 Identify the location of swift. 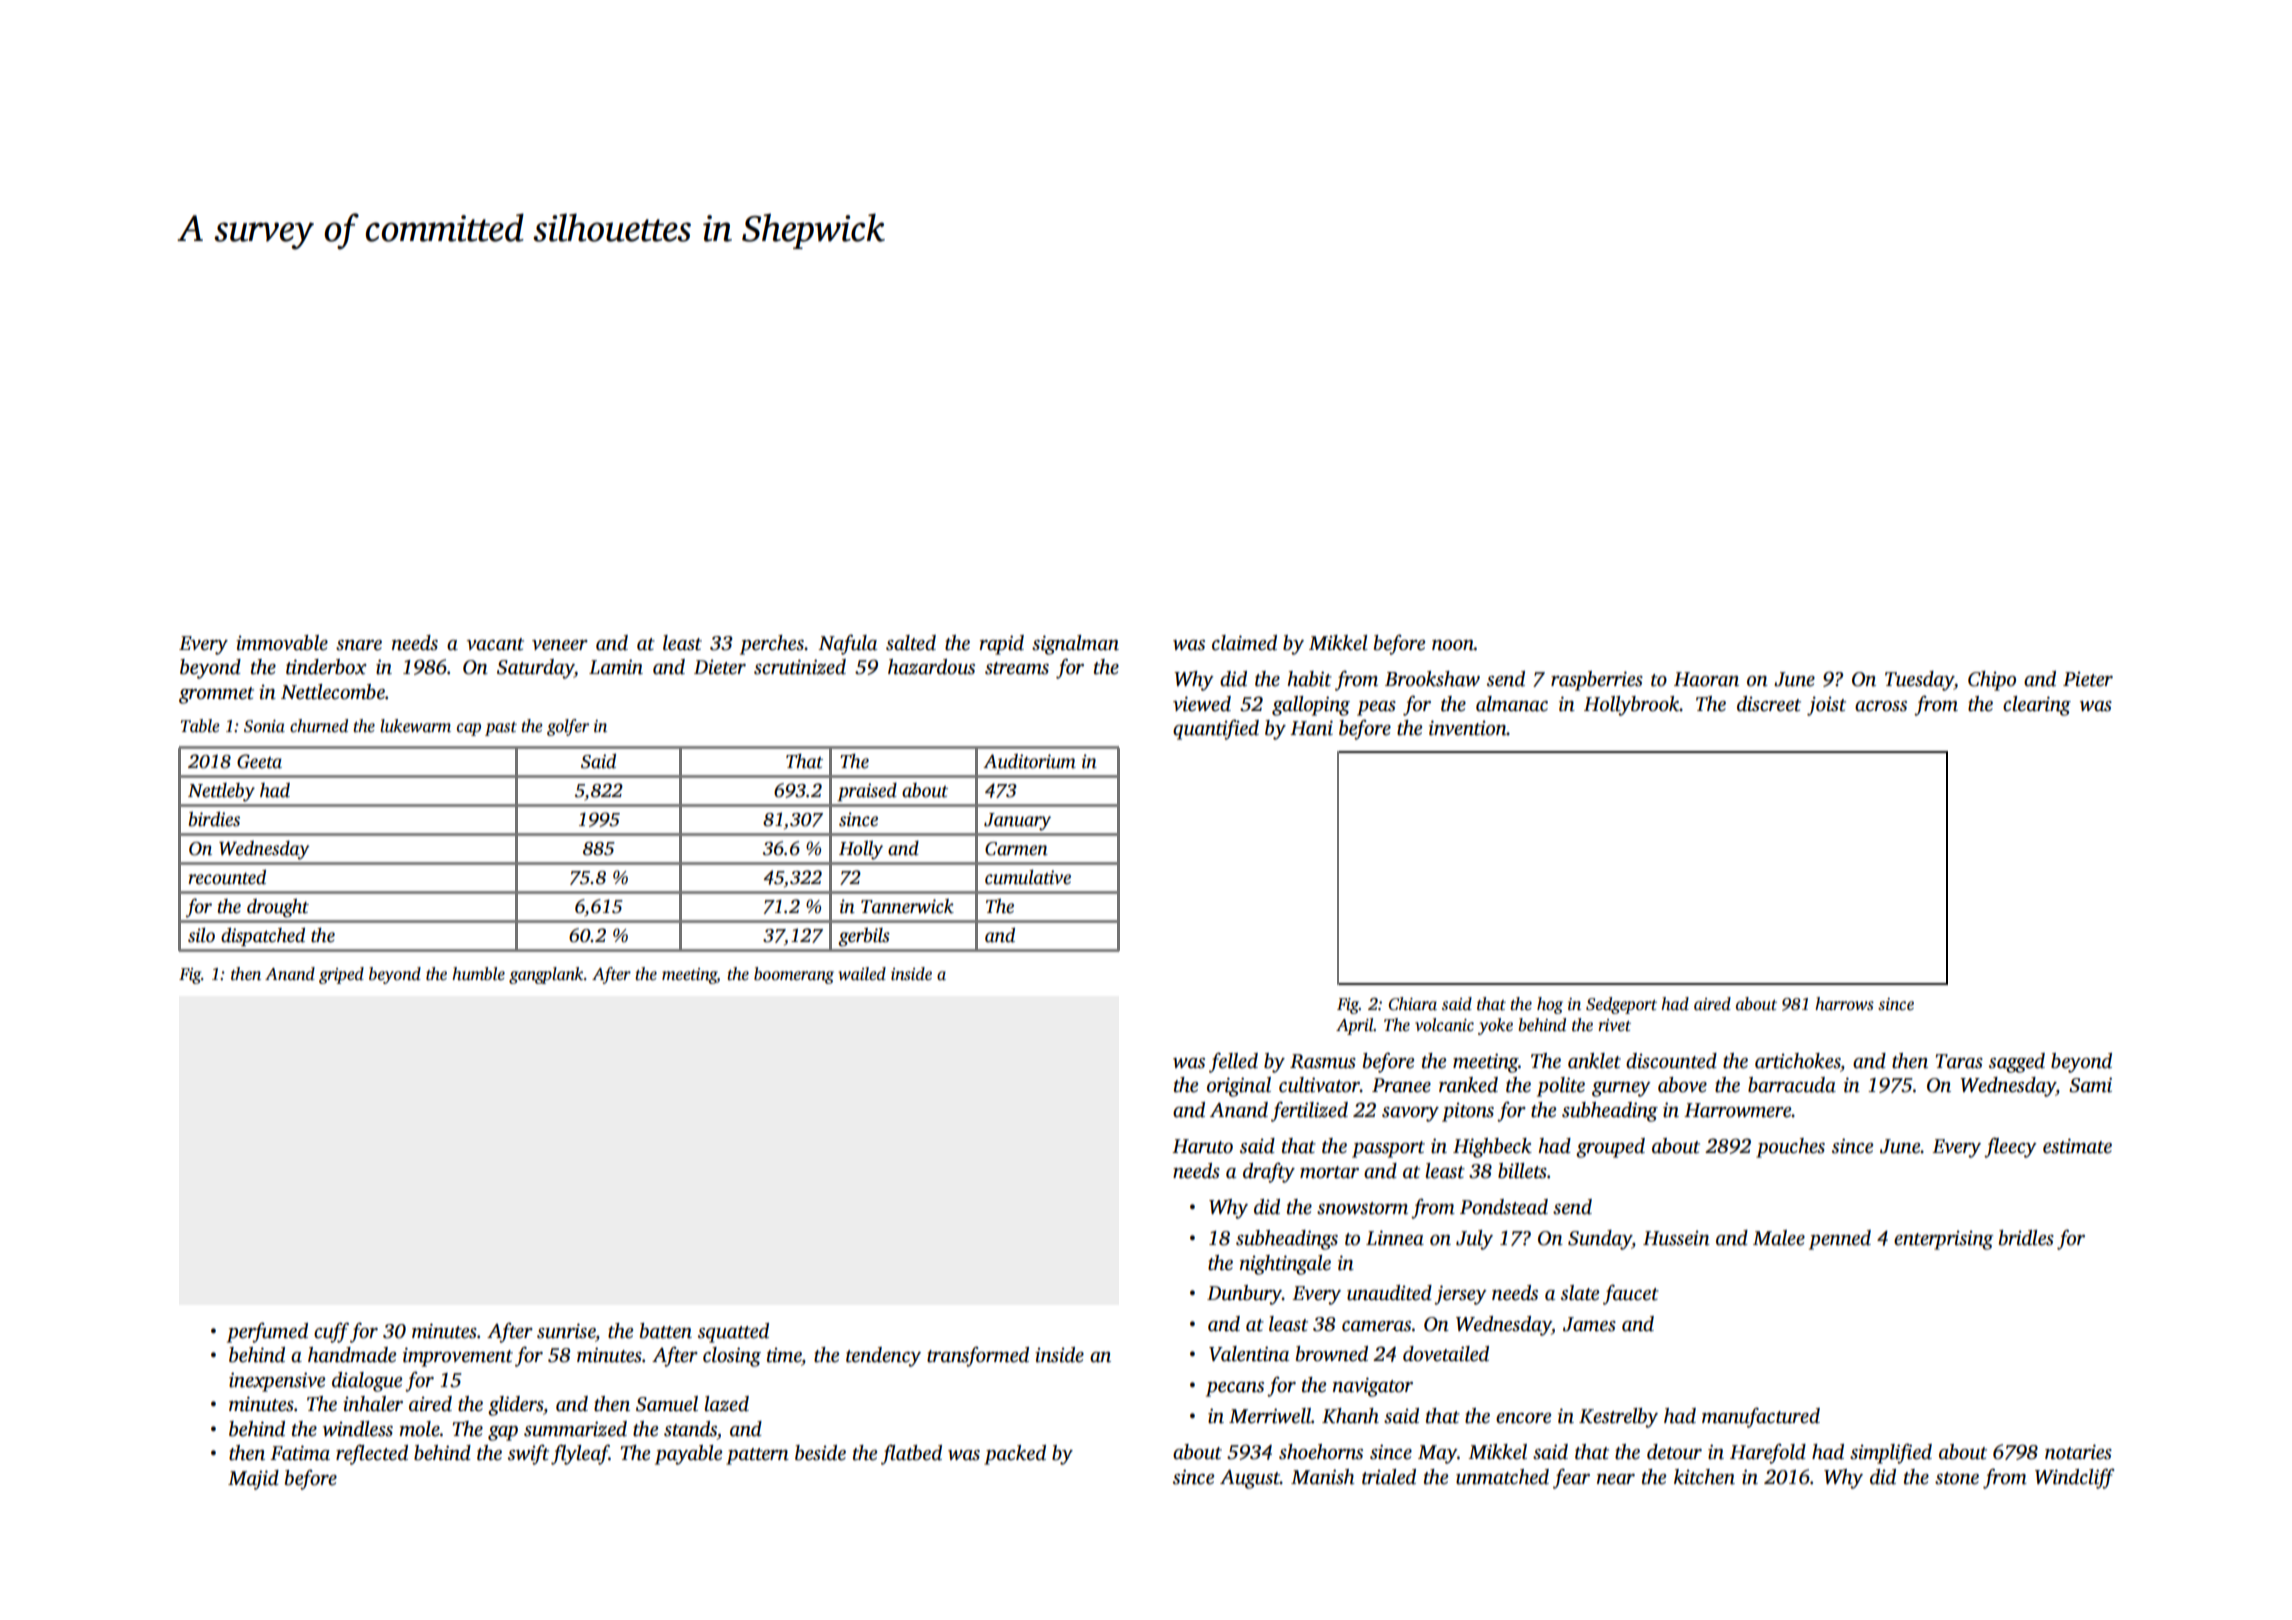
(528, 1454).
